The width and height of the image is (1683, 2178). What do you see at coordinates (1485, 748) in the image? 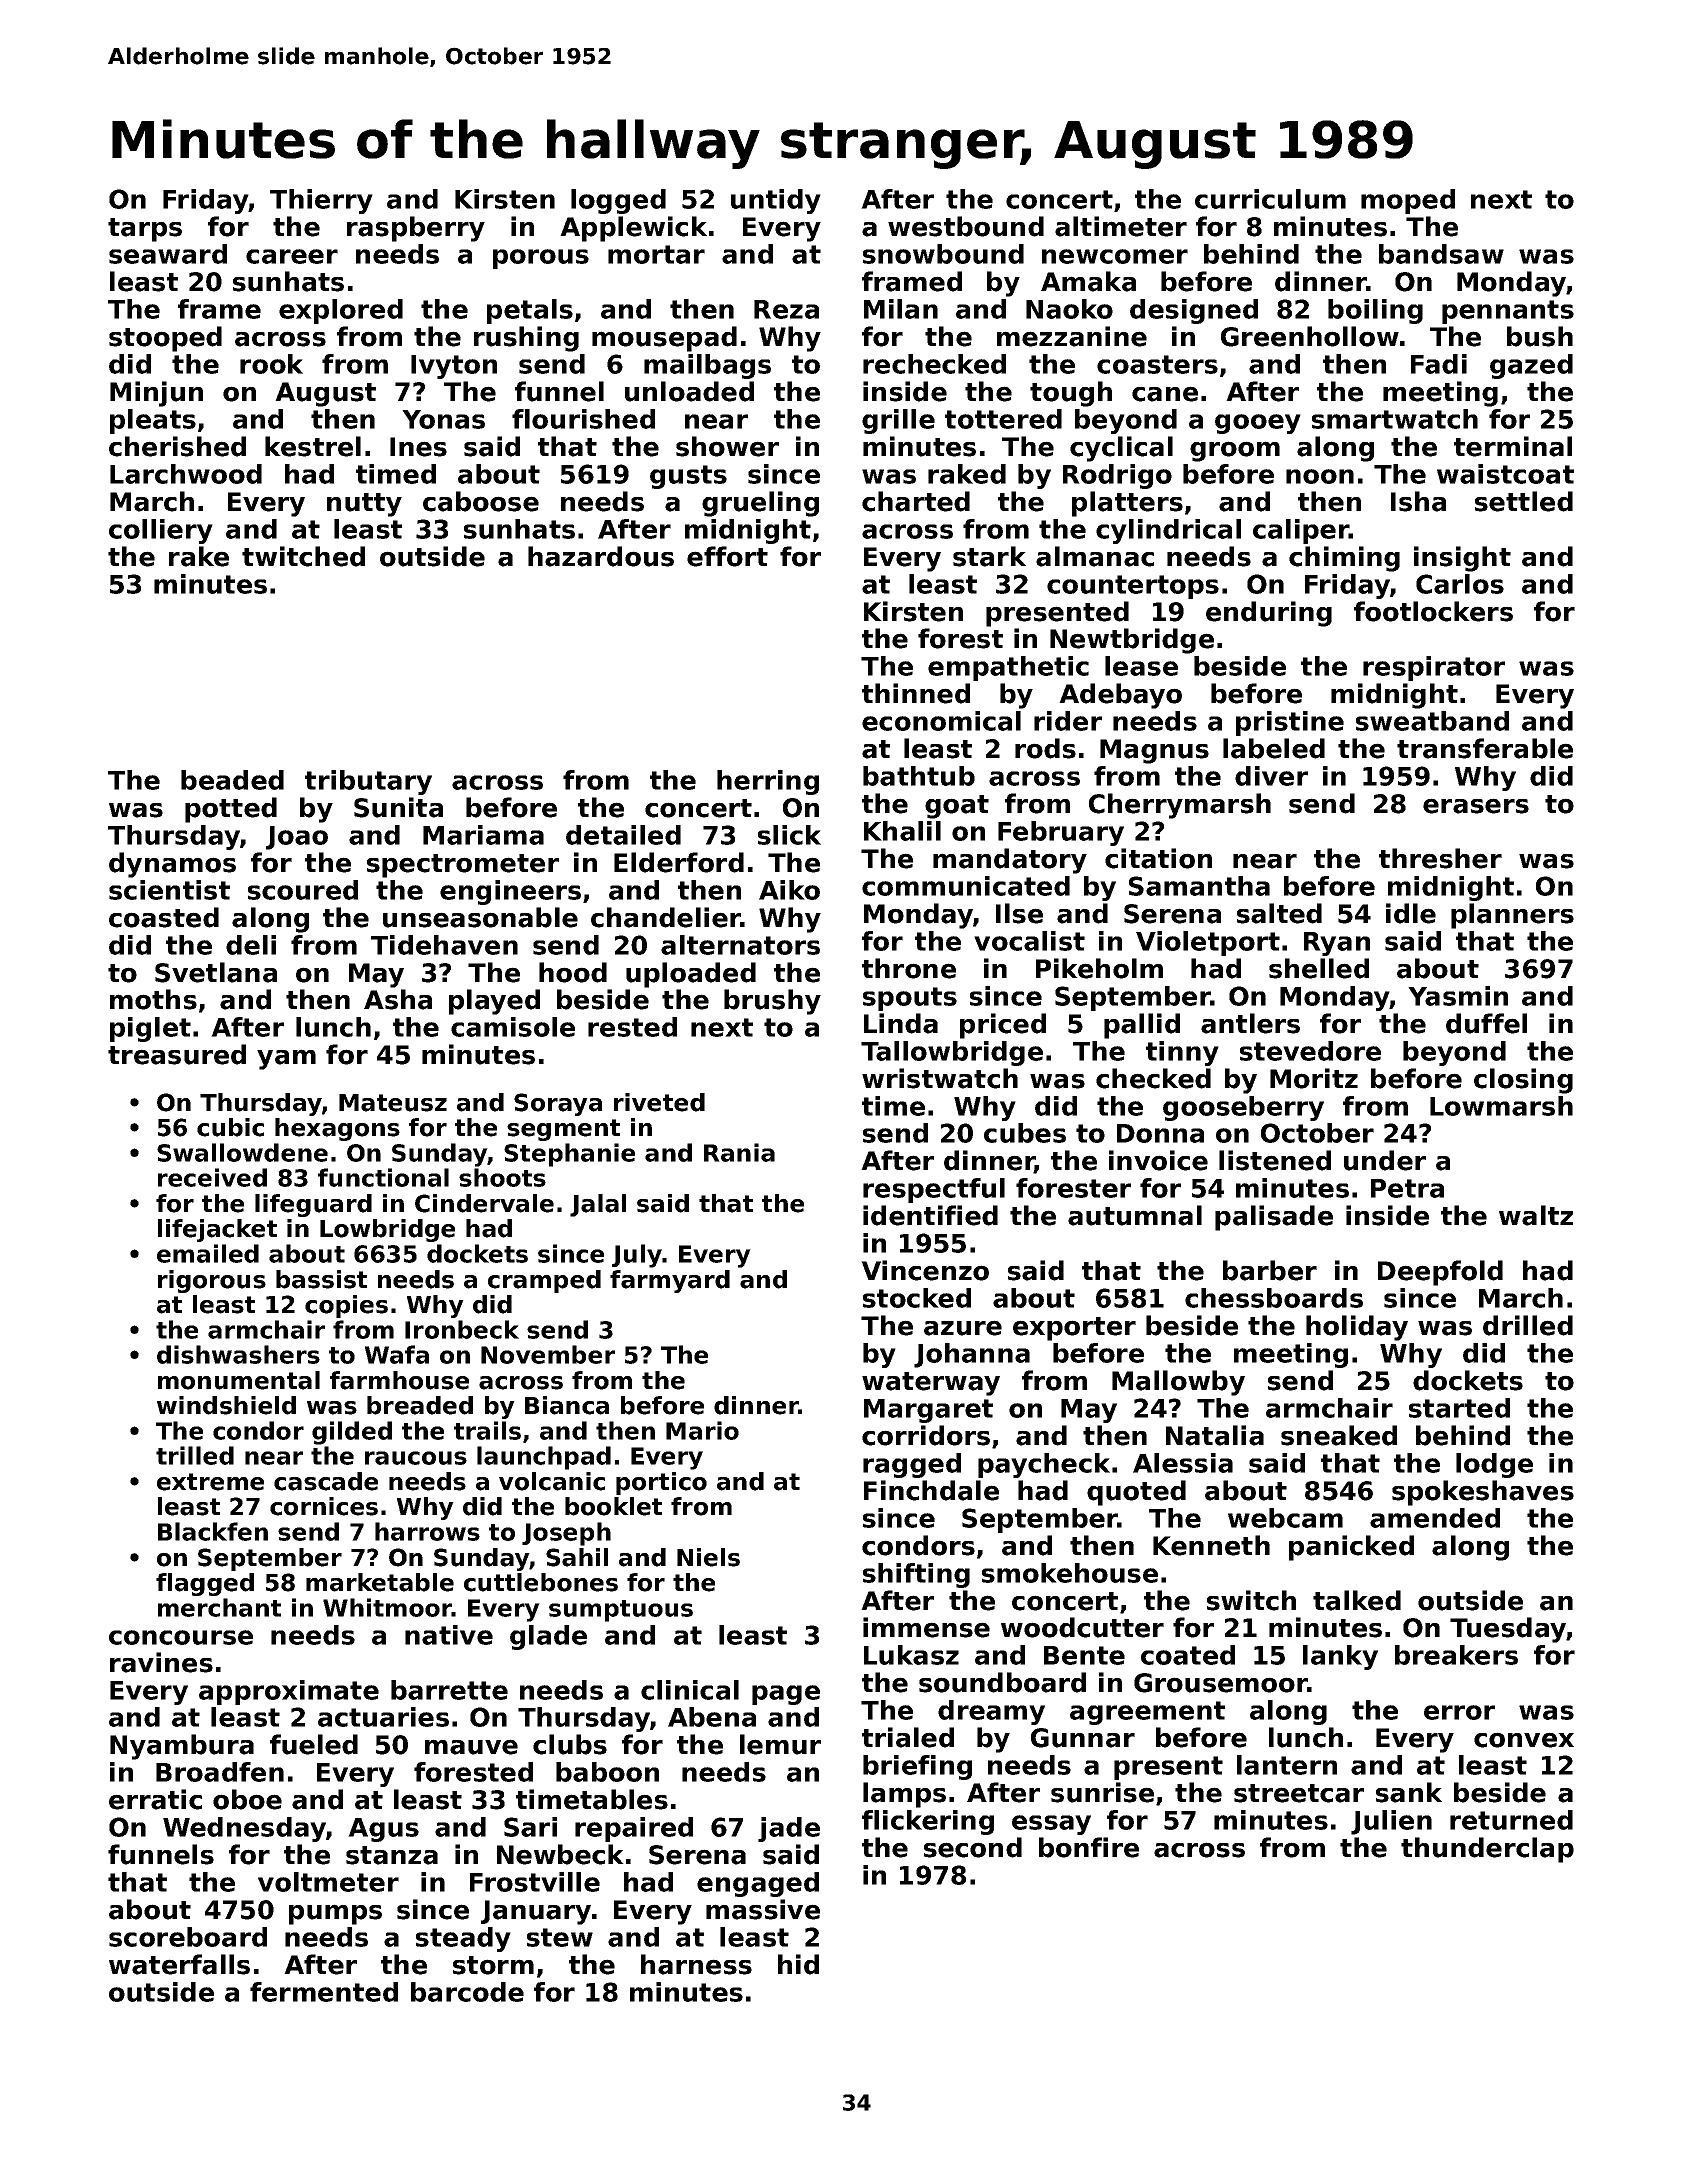
I see `transferable` at bounding box center [1485, 748].
